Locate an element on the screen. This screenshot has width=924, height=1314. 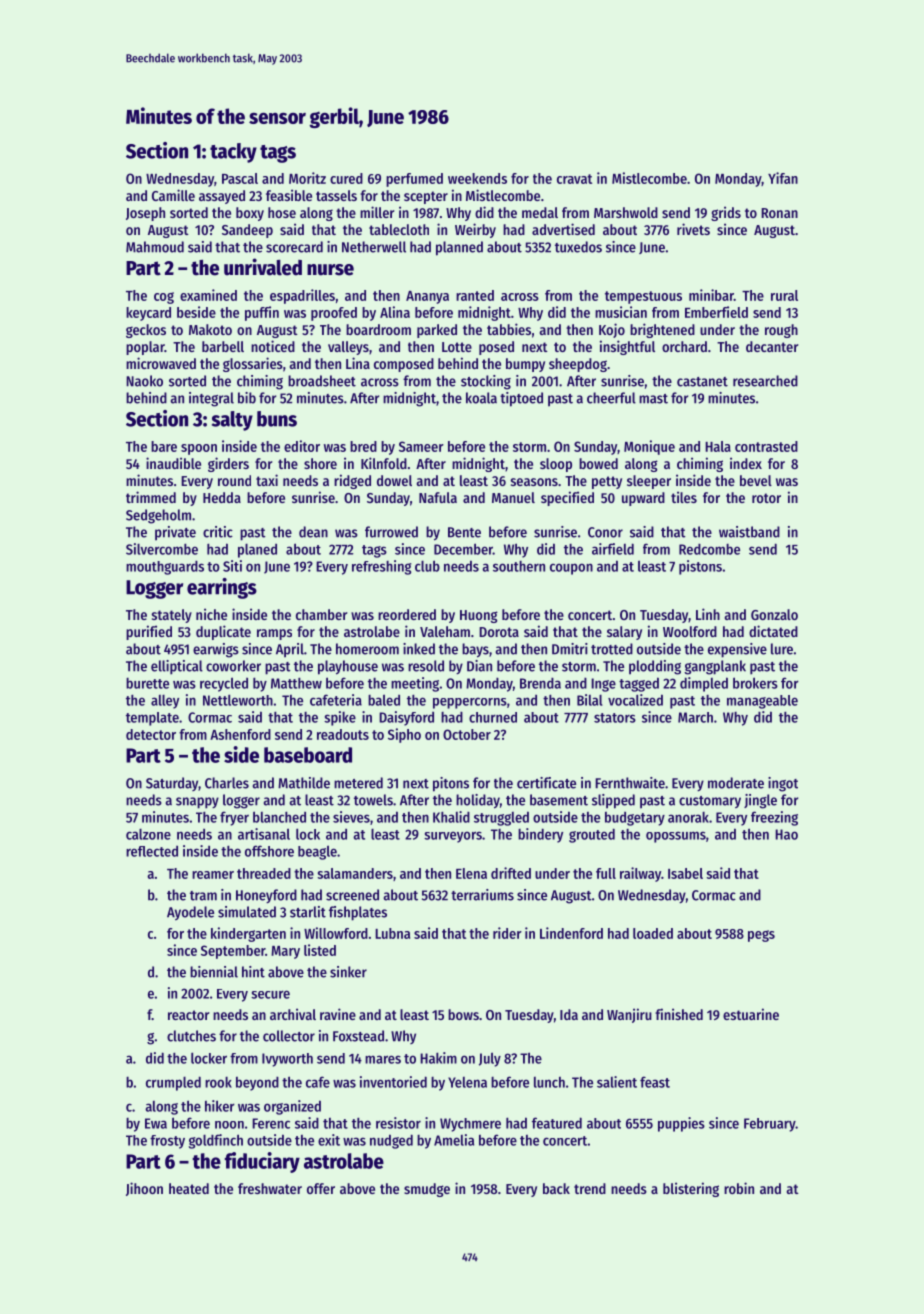
February is located at coordinates (770, 1125).
